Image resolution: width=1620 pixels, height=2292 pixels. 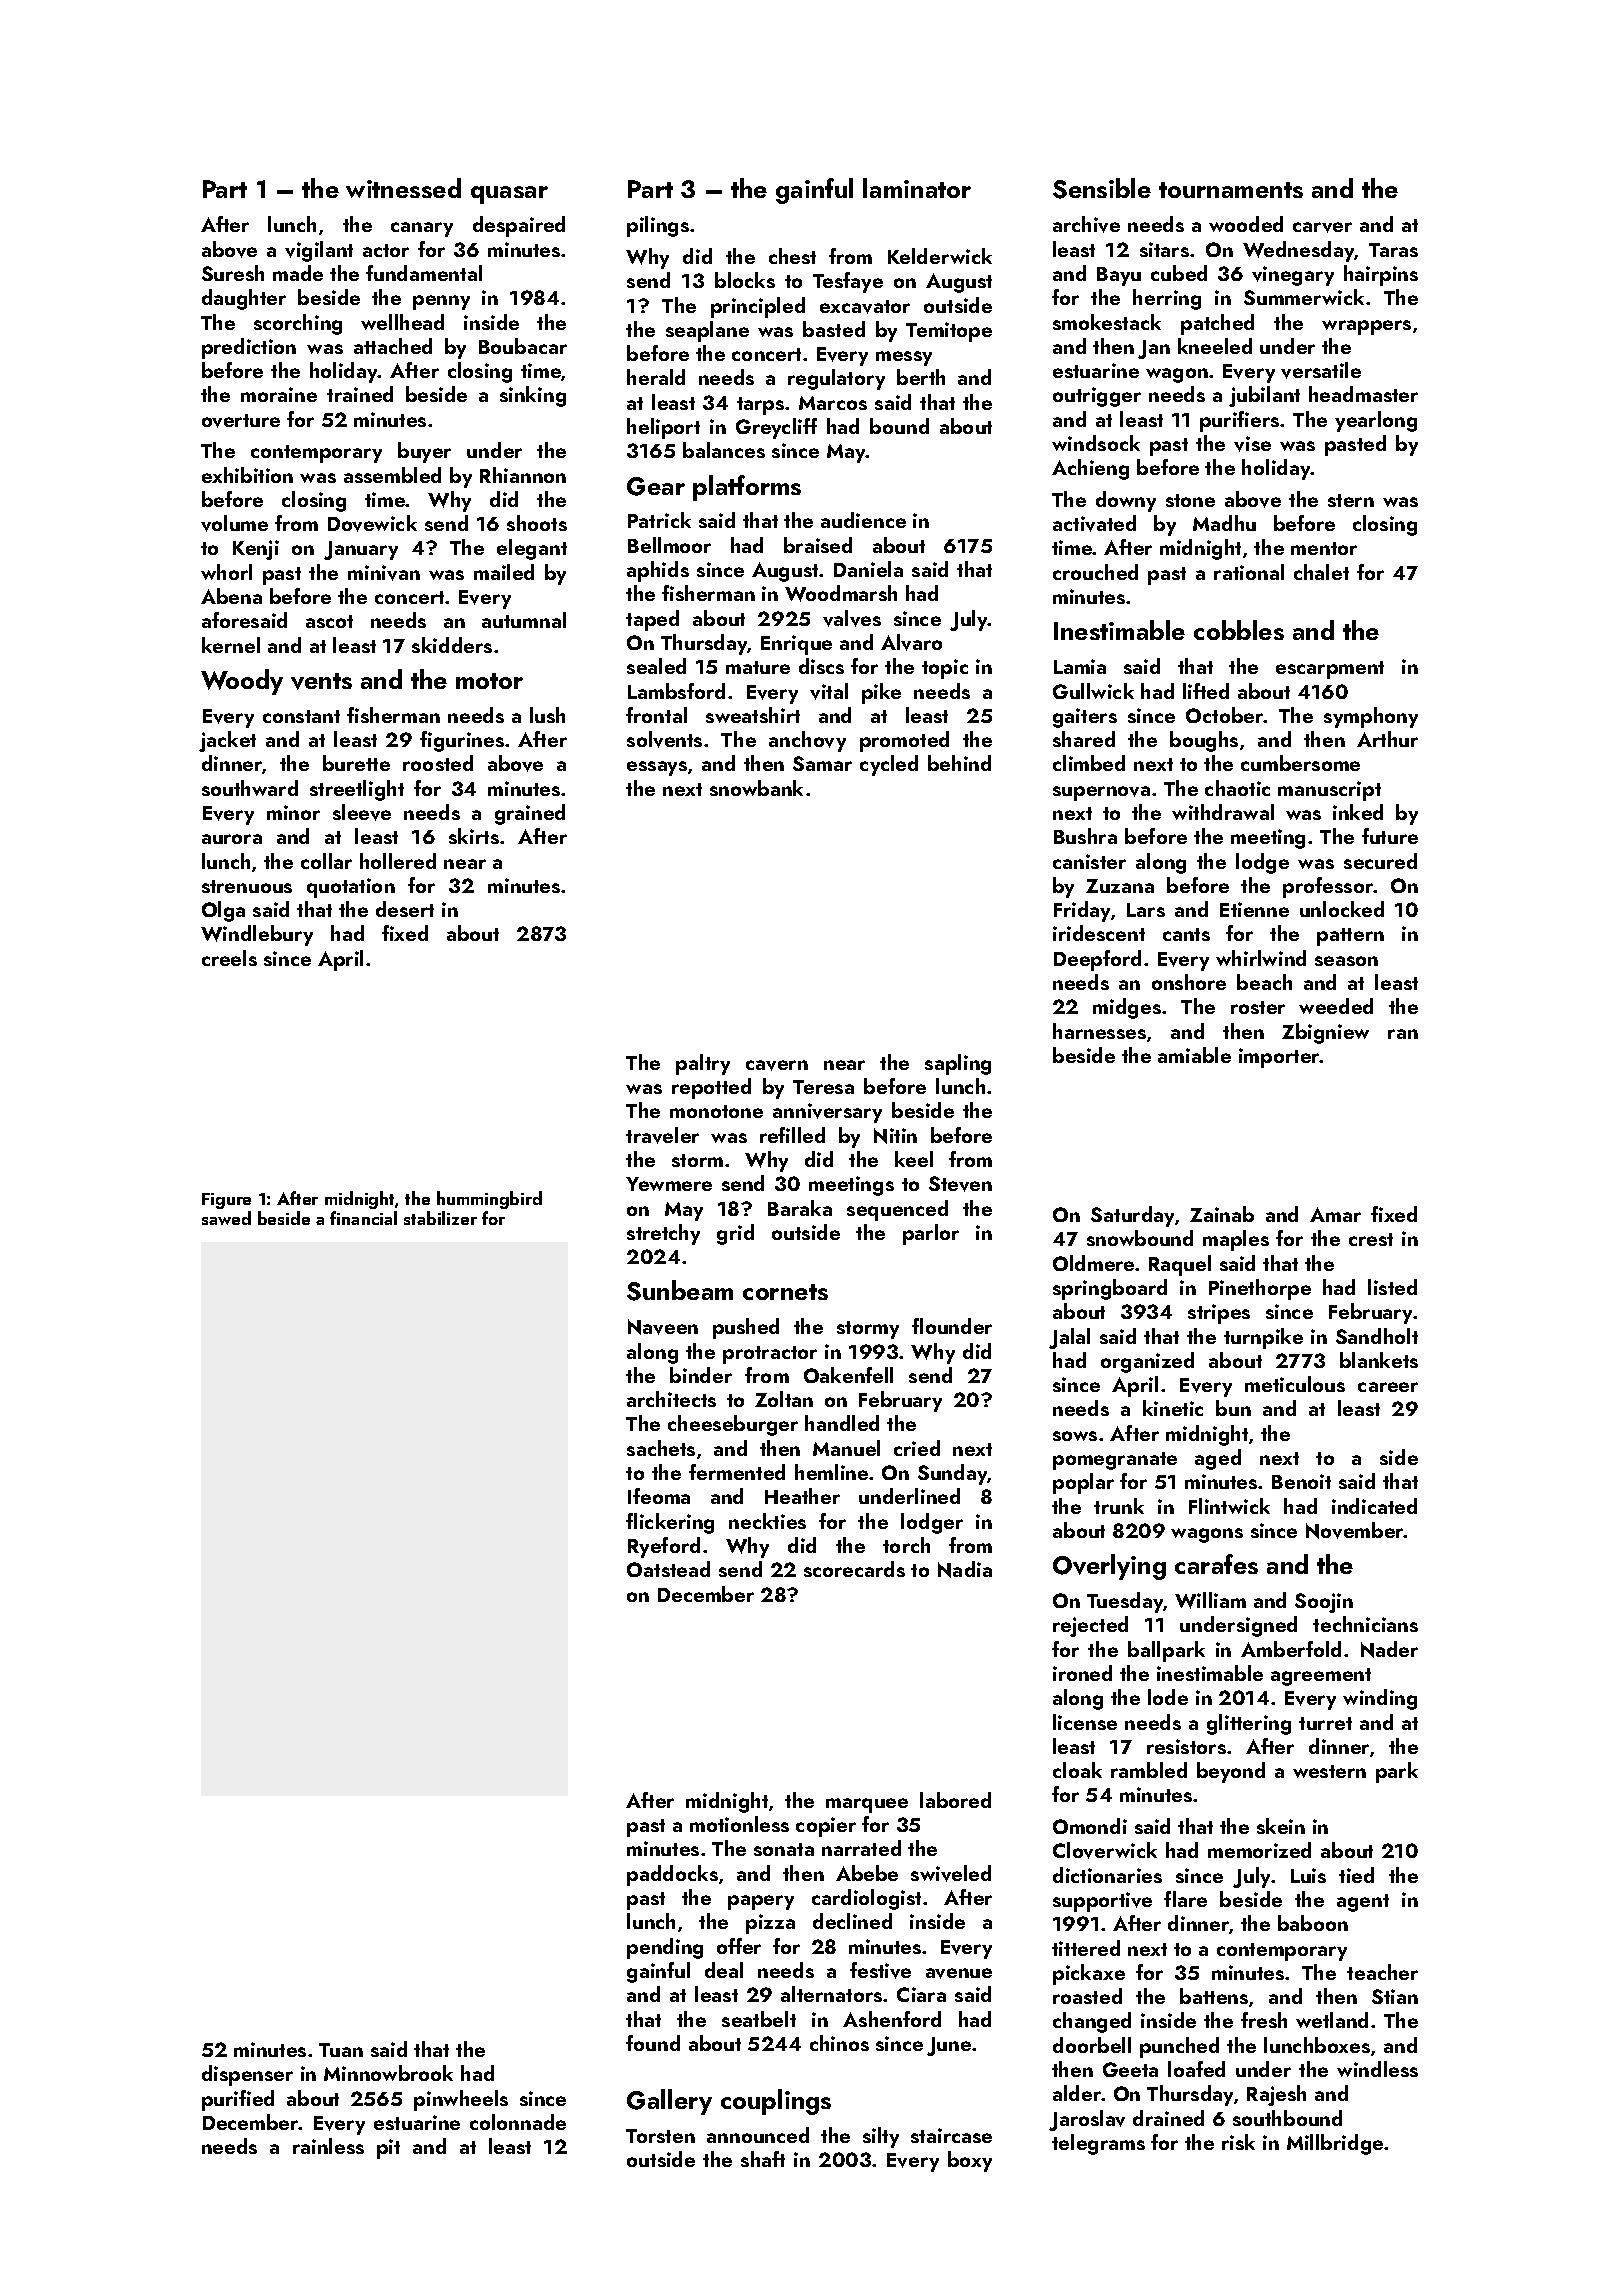 What do you see at coordinates (257, 935) in the page?
I see `Windlebury` at bounding box center [257, 935].
